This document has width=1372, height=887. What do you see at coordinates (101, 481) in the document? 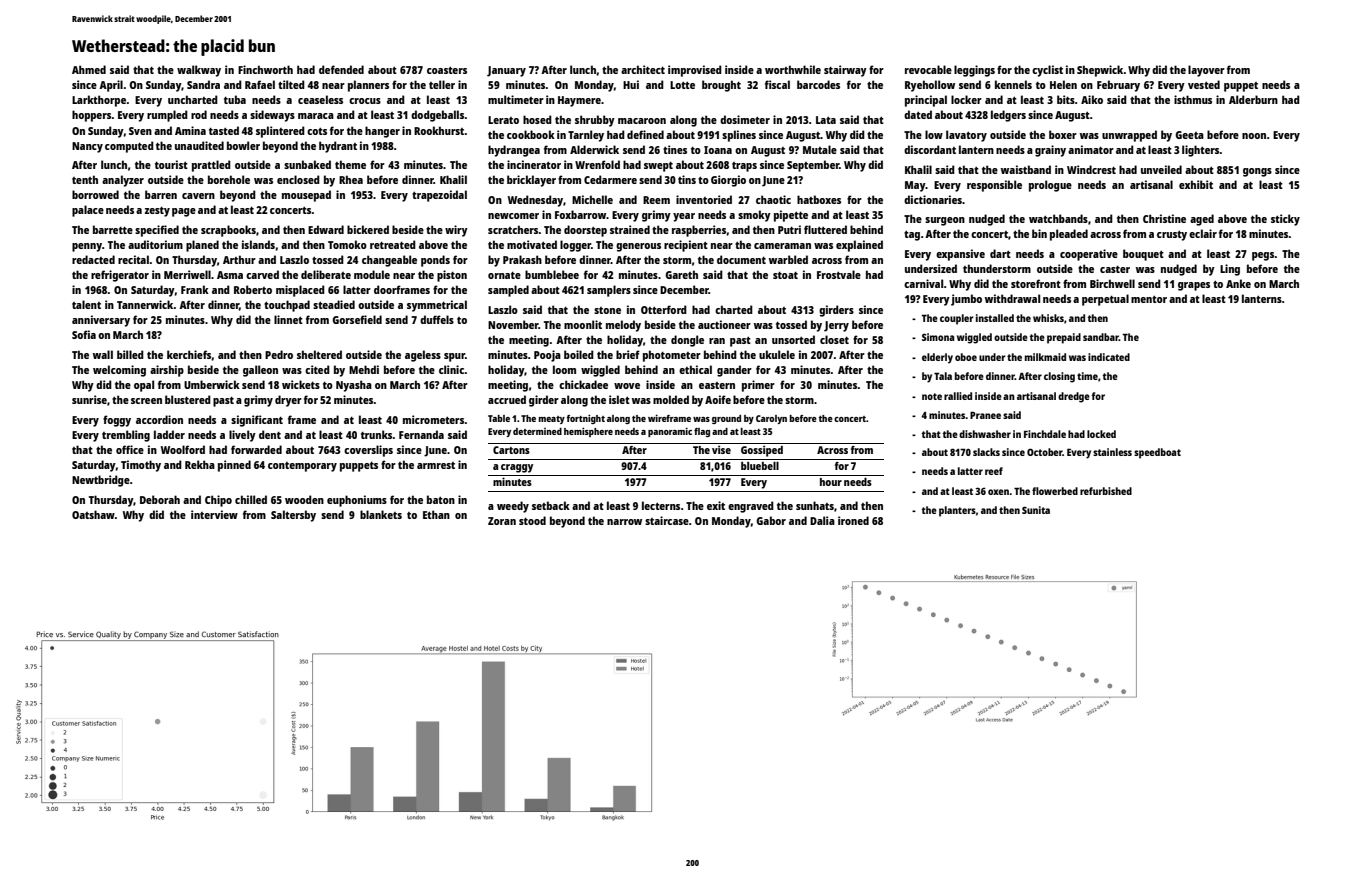
I see `Newtbridge` at bounding box center [101, 481].
